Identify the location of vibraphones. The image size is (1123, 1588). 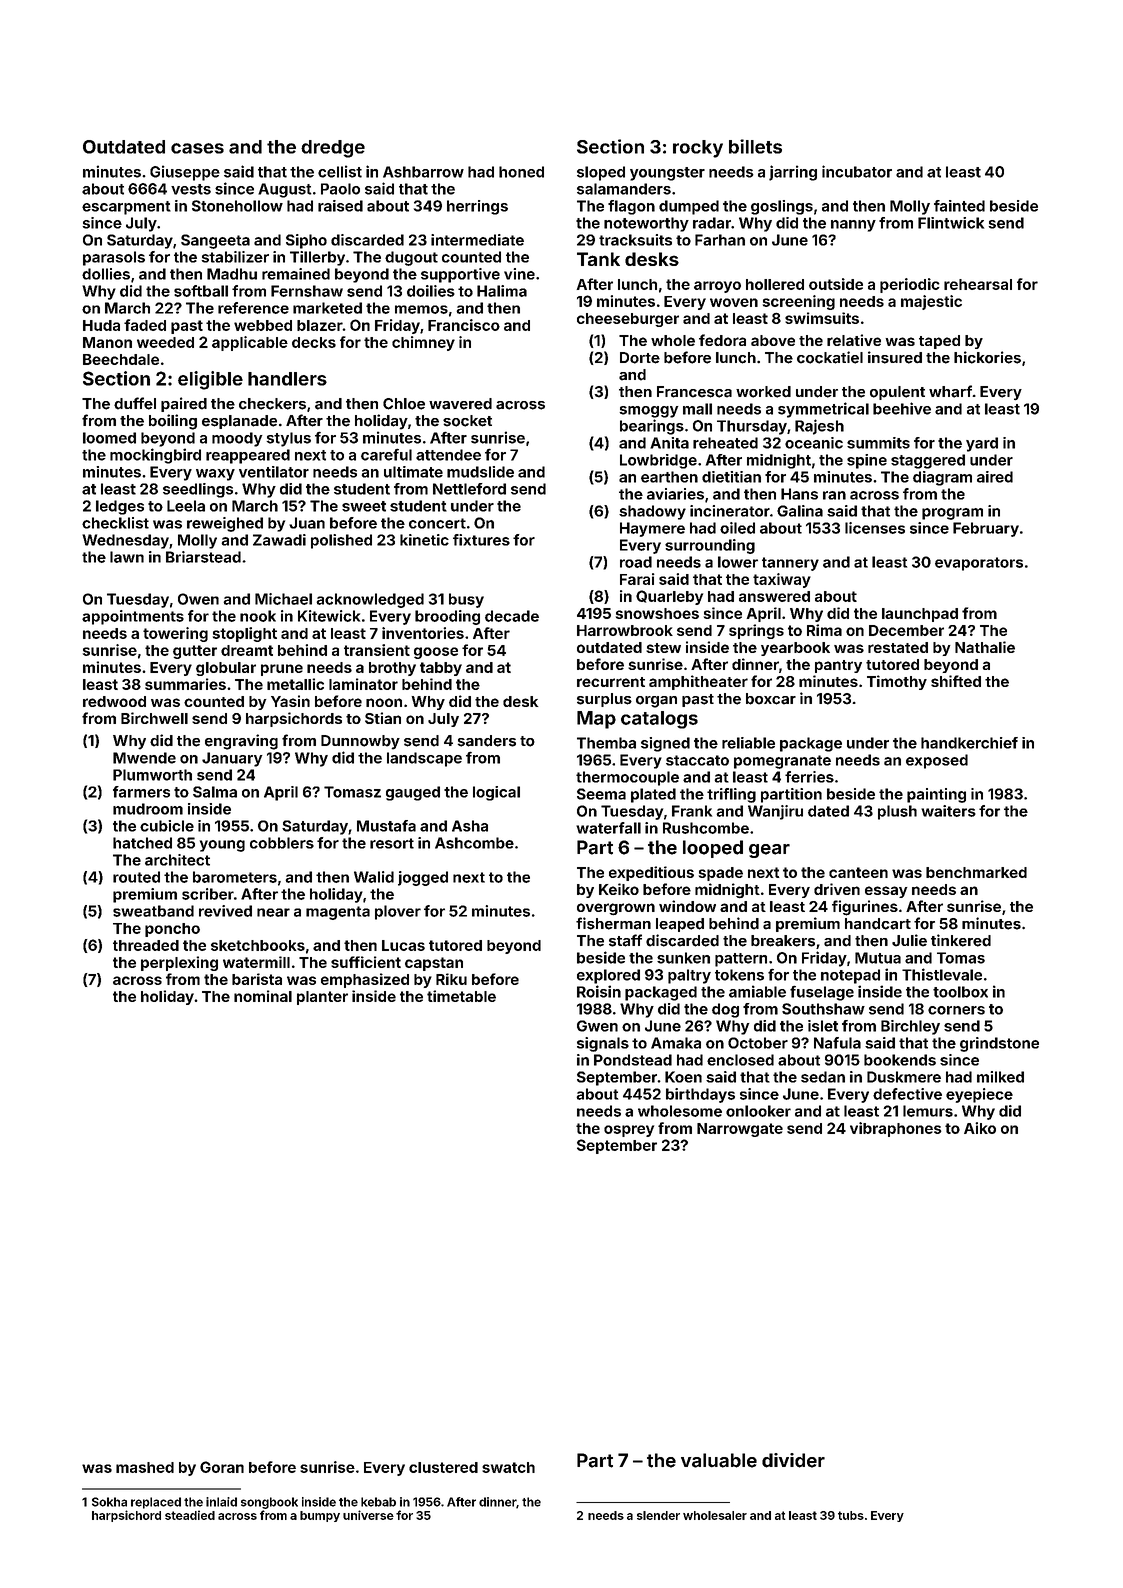
(896, 1129).
